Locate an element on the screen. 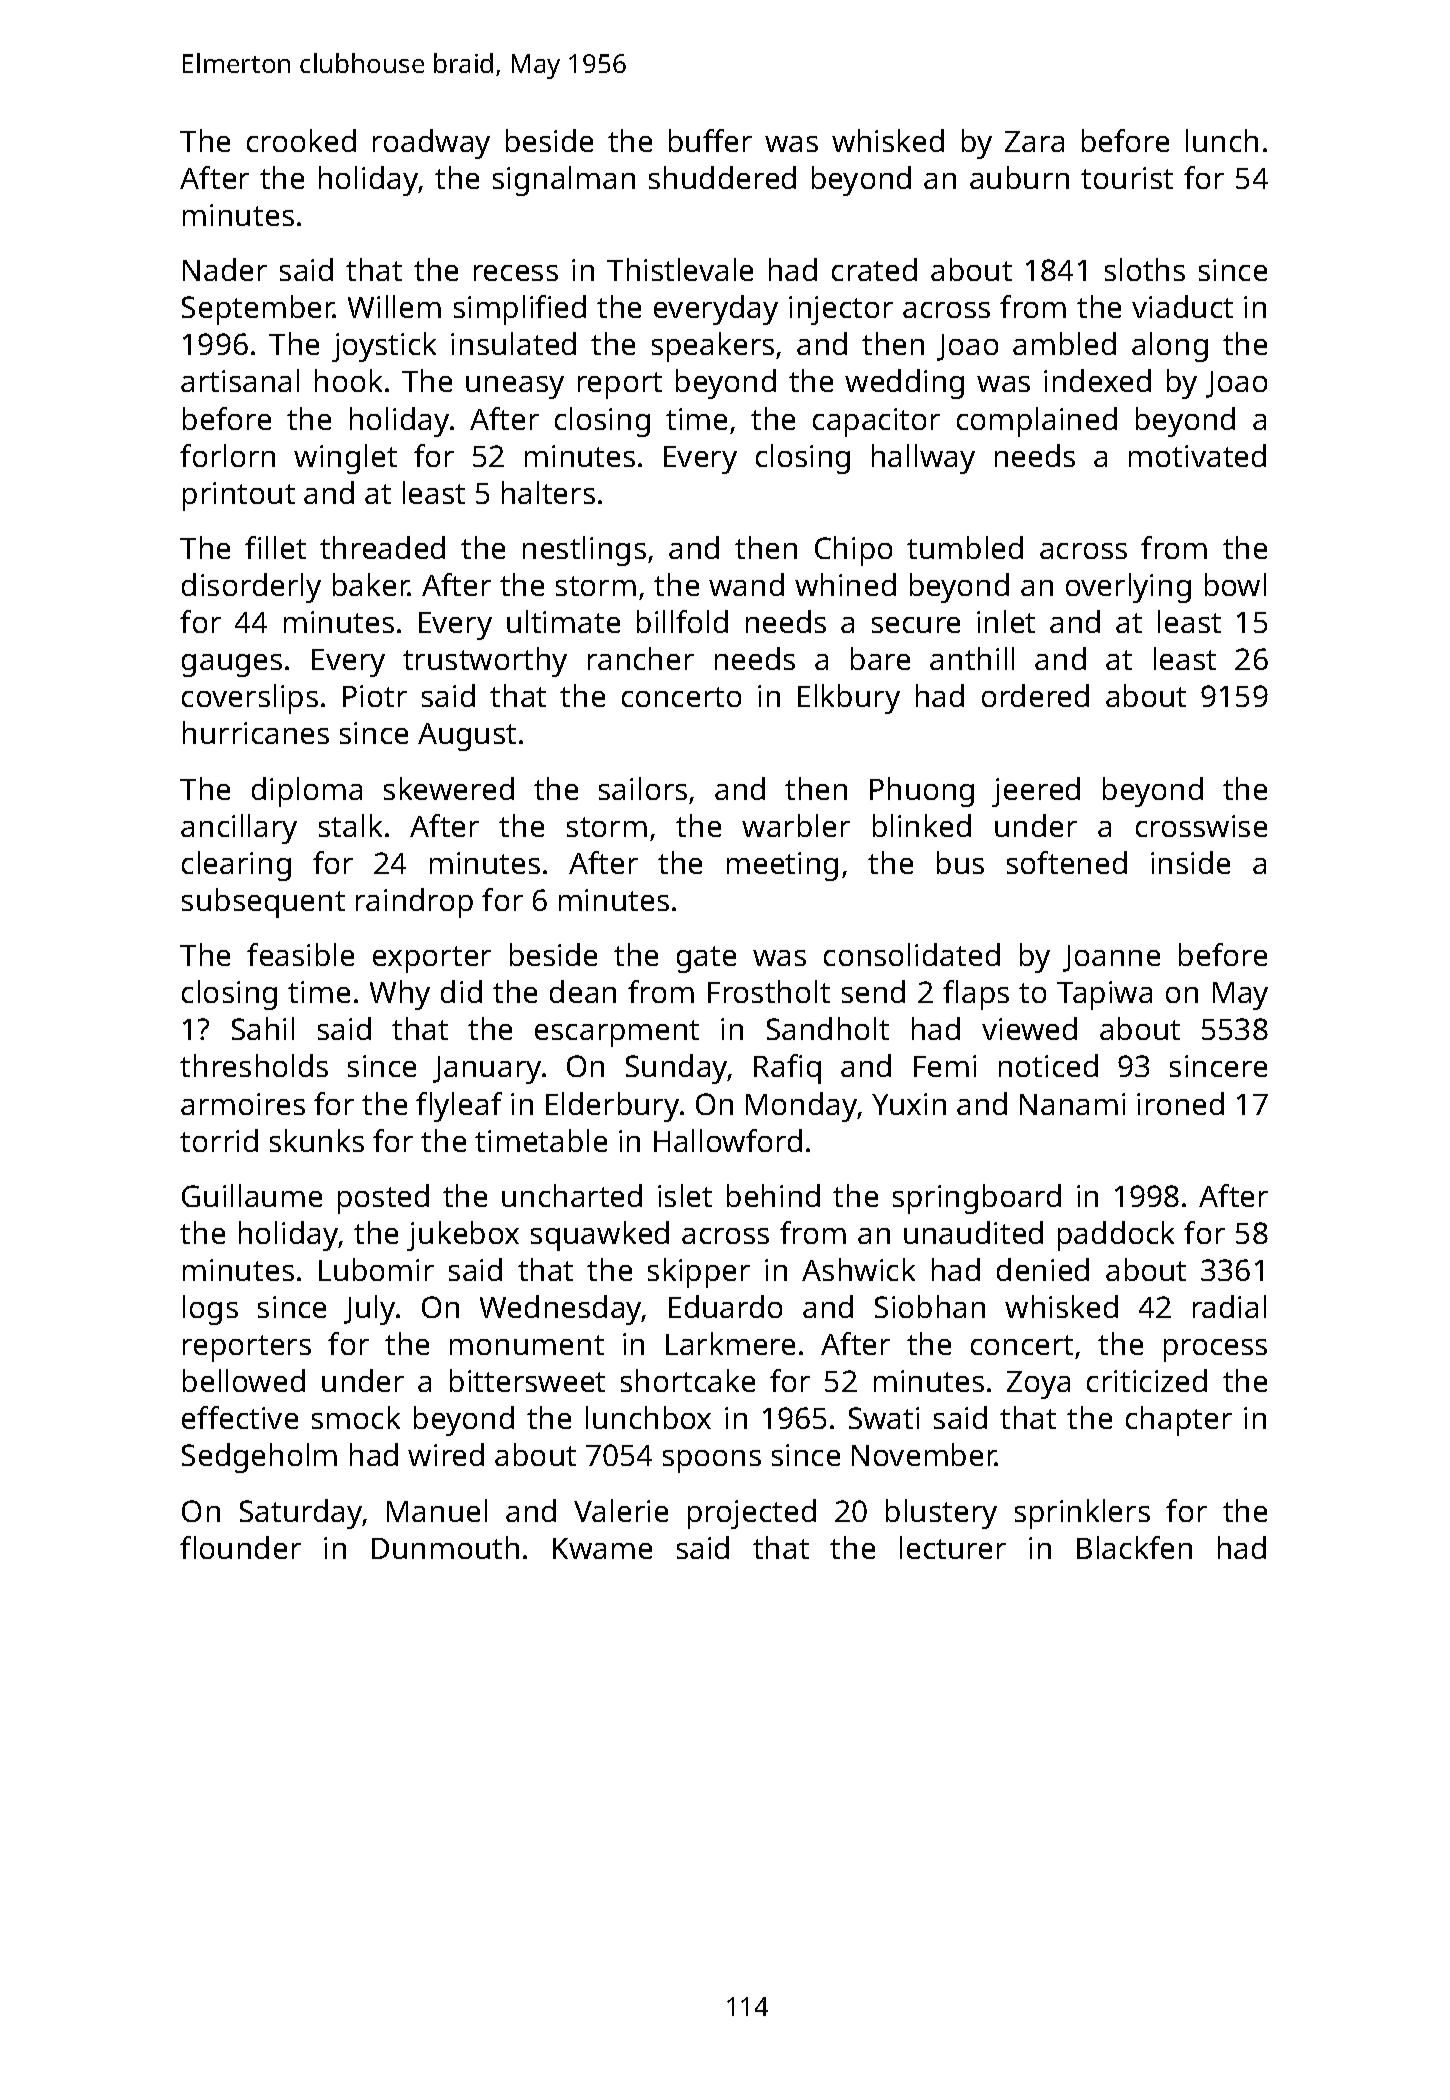 The image size is (1450, 2100). gate is located at coordinates (706, 959).
